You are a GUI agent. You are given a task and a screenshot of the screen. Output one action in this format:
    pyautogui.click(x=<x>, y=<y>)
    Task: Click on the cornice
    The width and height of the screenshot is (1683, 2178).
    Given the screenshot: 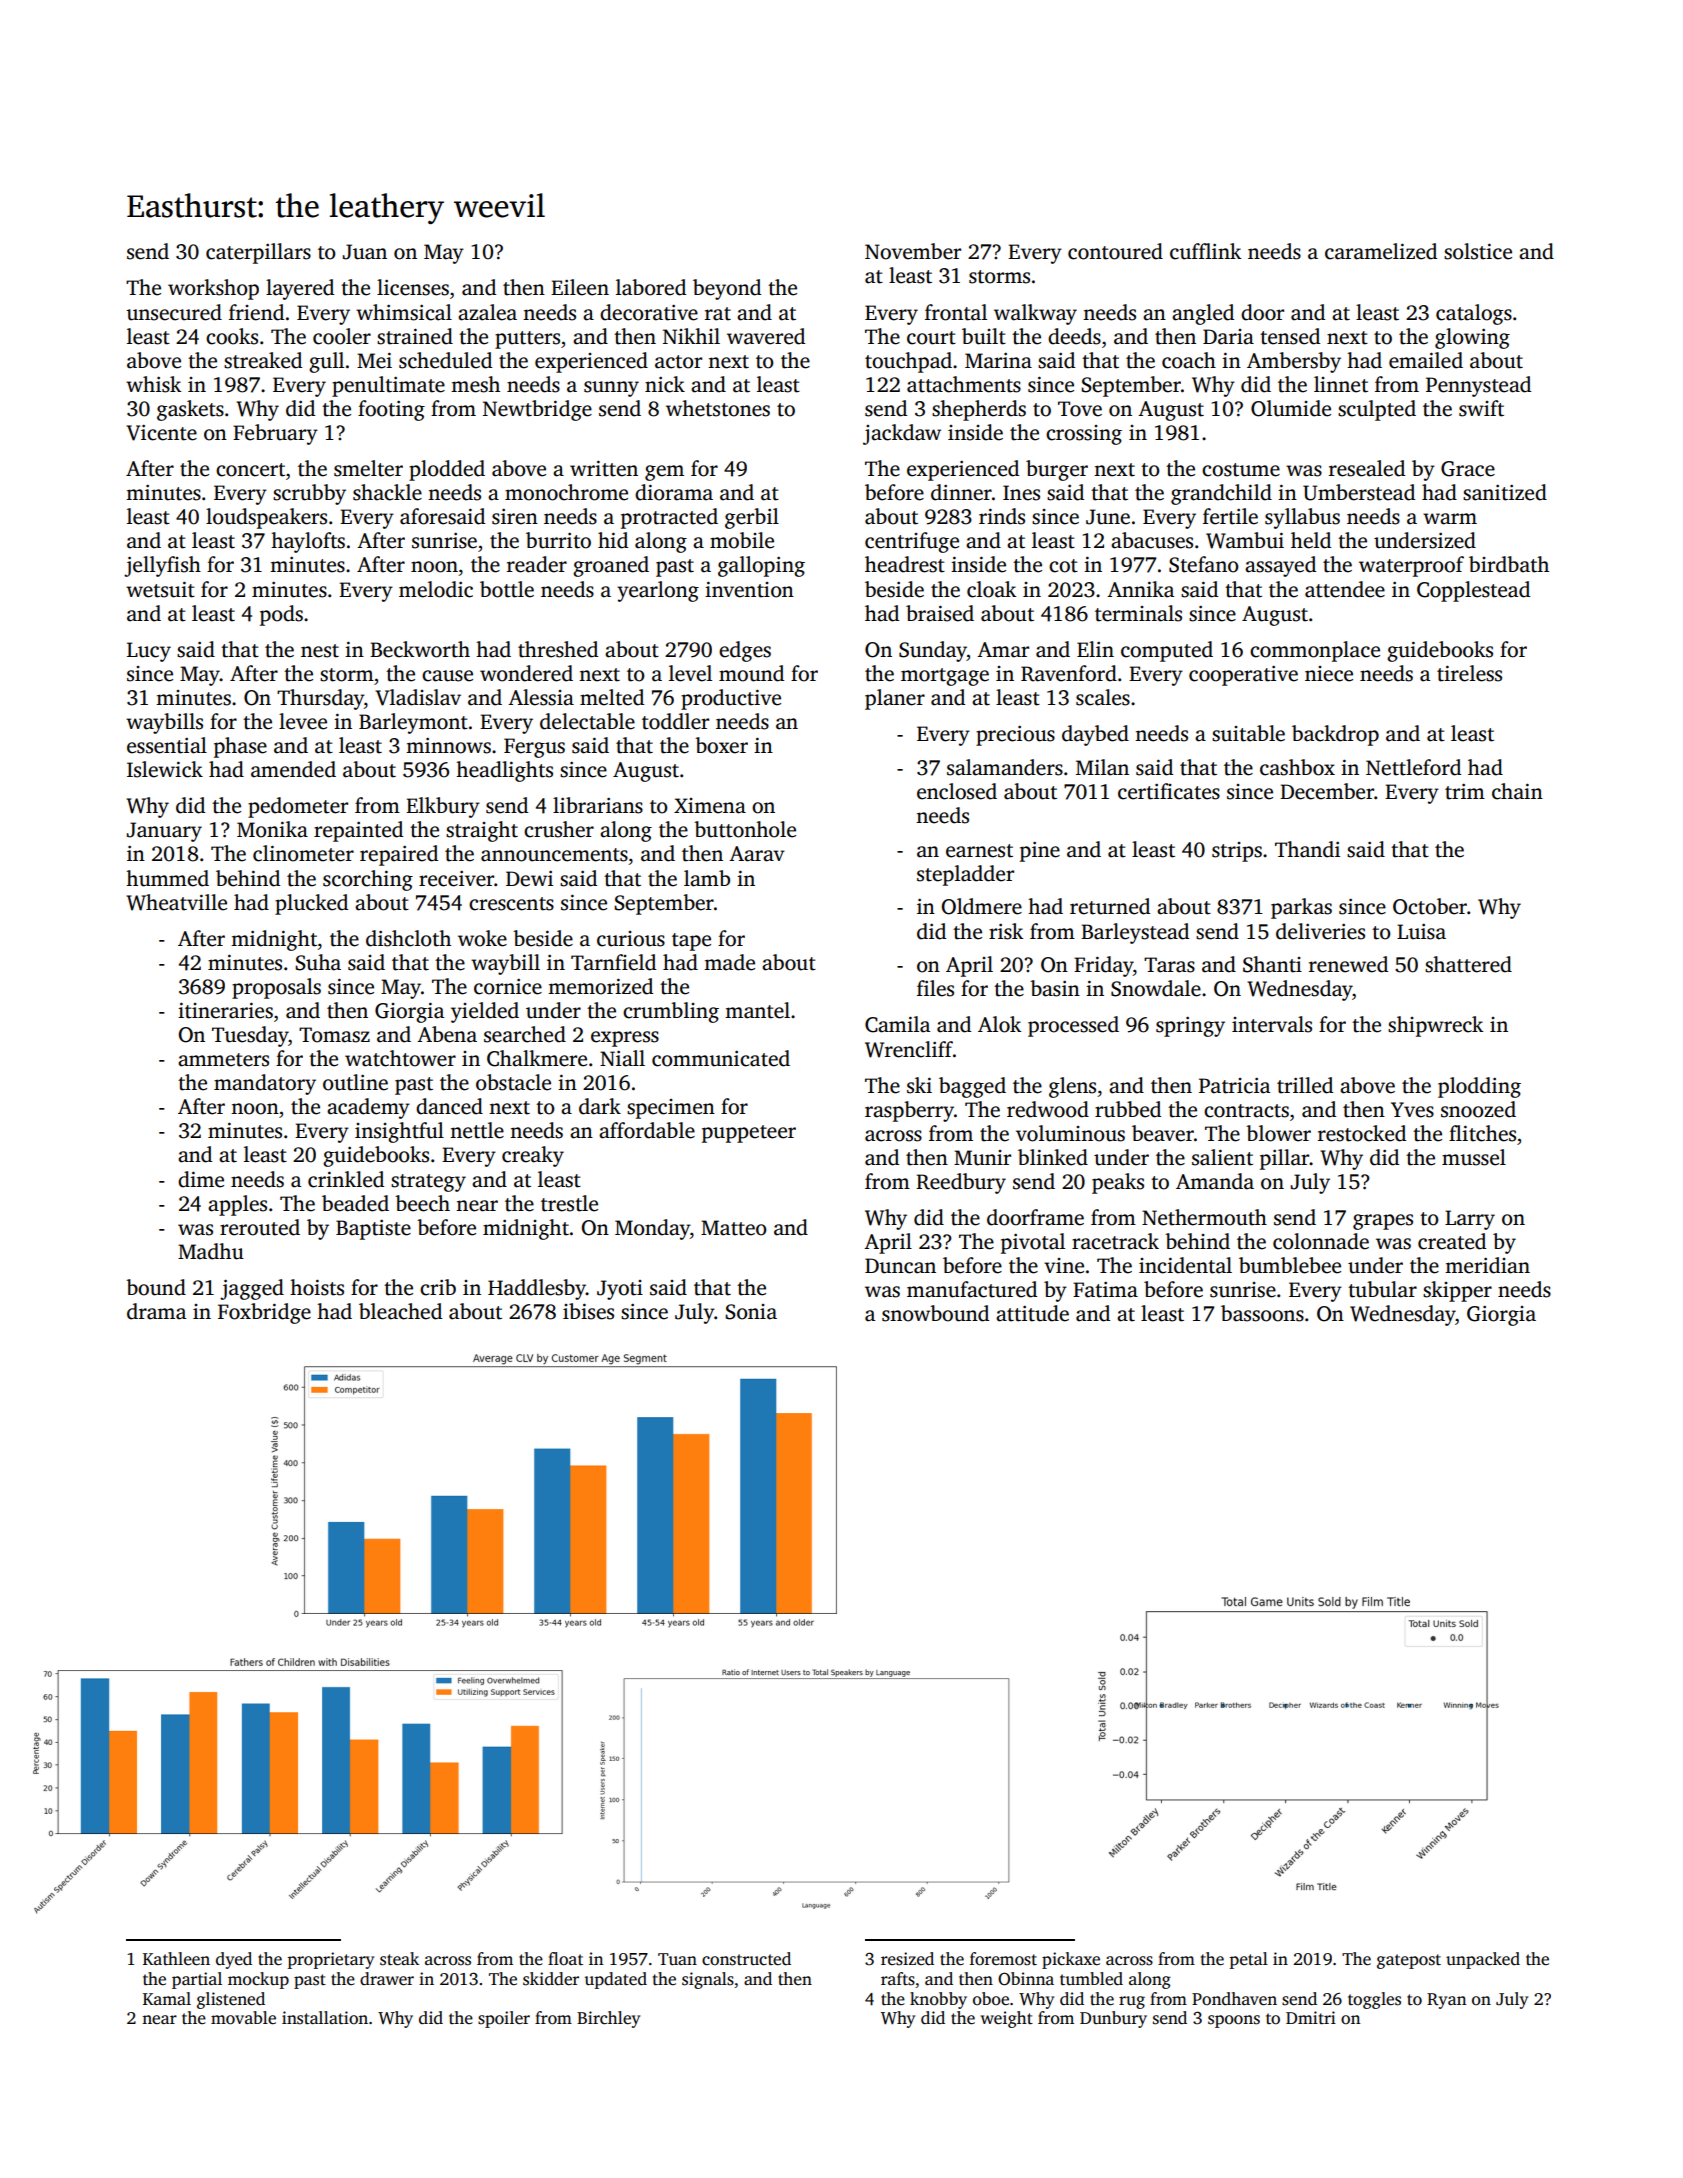 What is the action you would take?
    pyautogui.click(x=508, y=987)
